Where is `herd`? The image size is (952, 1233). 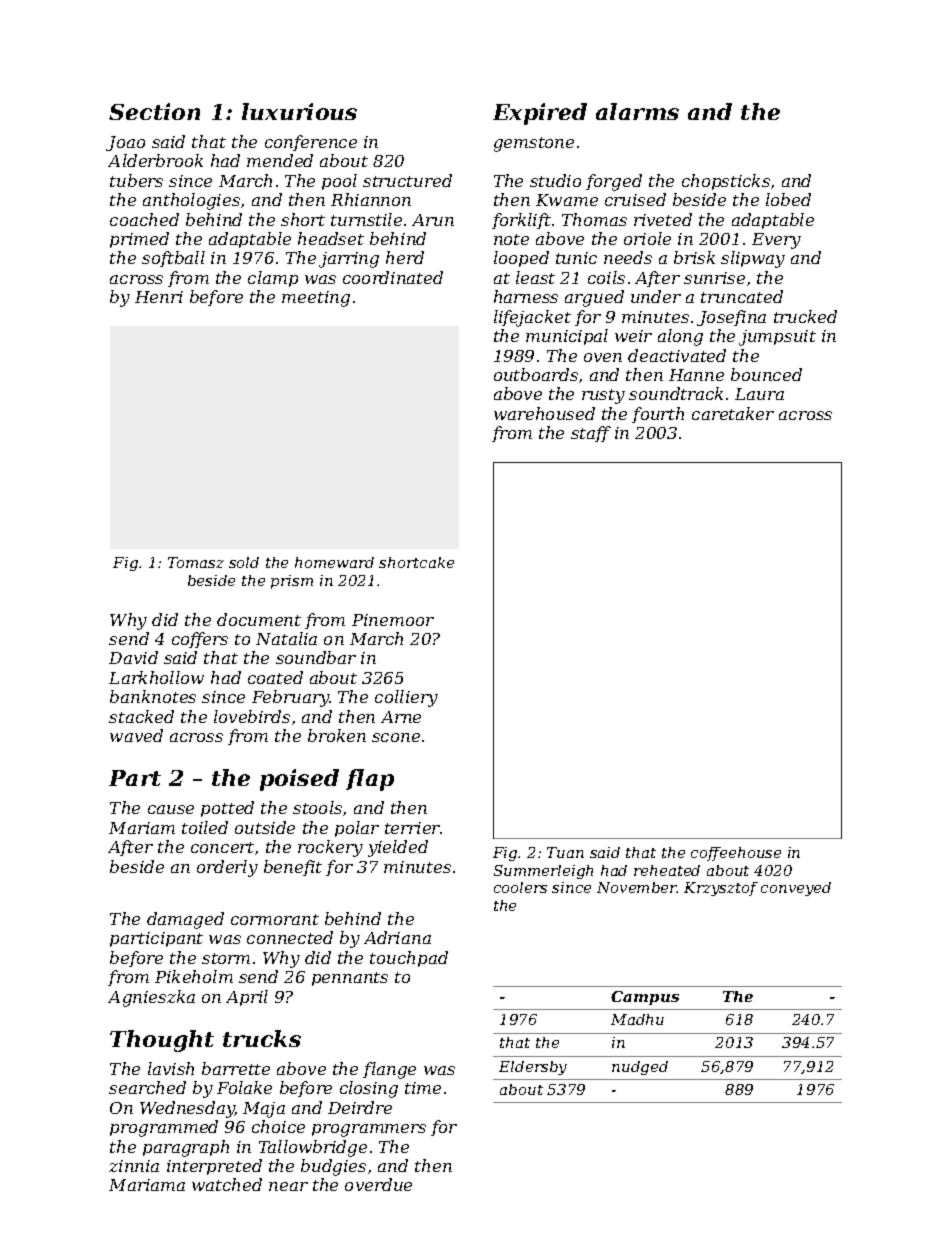 herd is located at coordinates (405, 257).
